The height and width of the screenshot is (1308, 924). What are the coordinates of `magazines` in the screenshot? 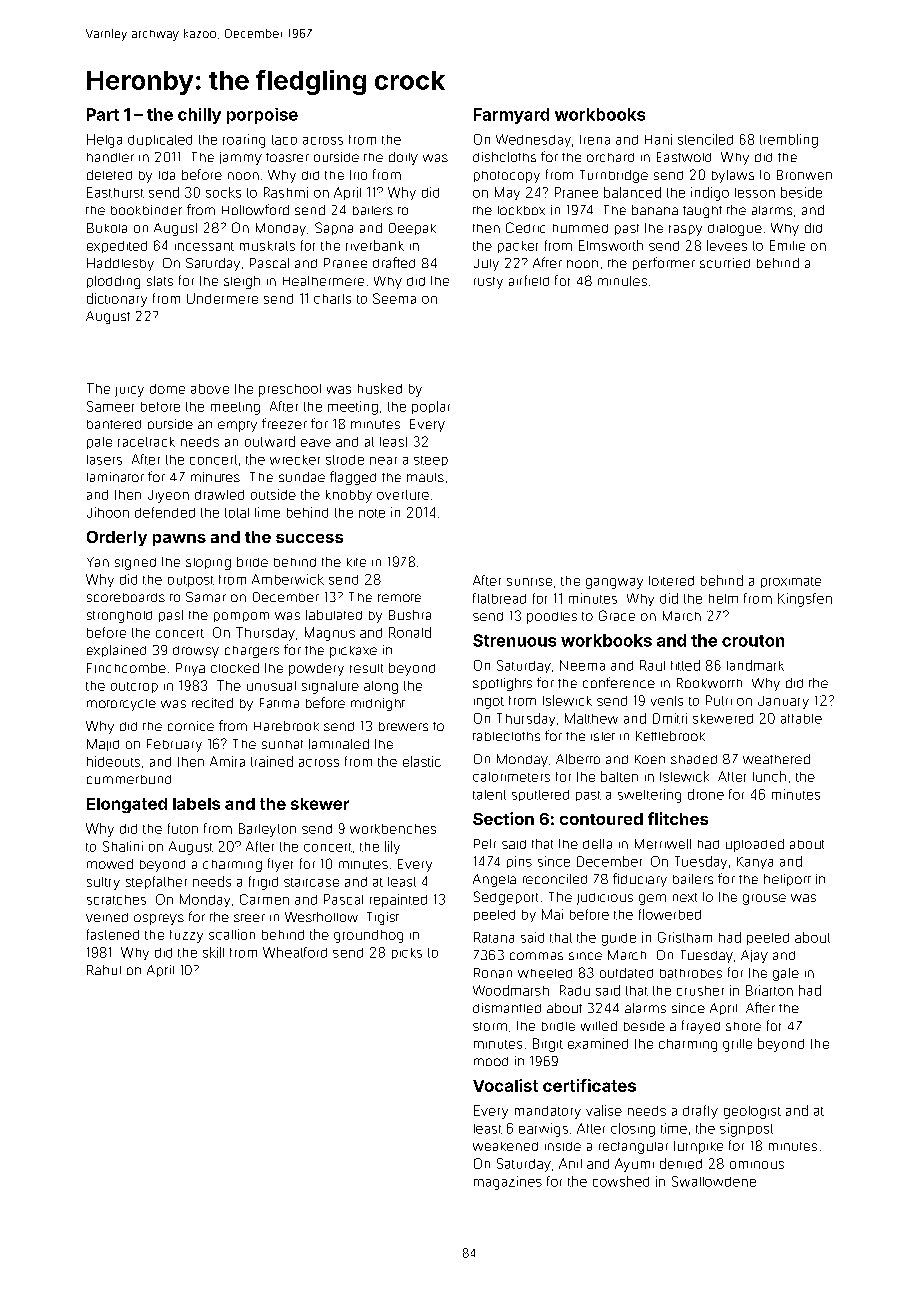 It's located at (508, 1183).
